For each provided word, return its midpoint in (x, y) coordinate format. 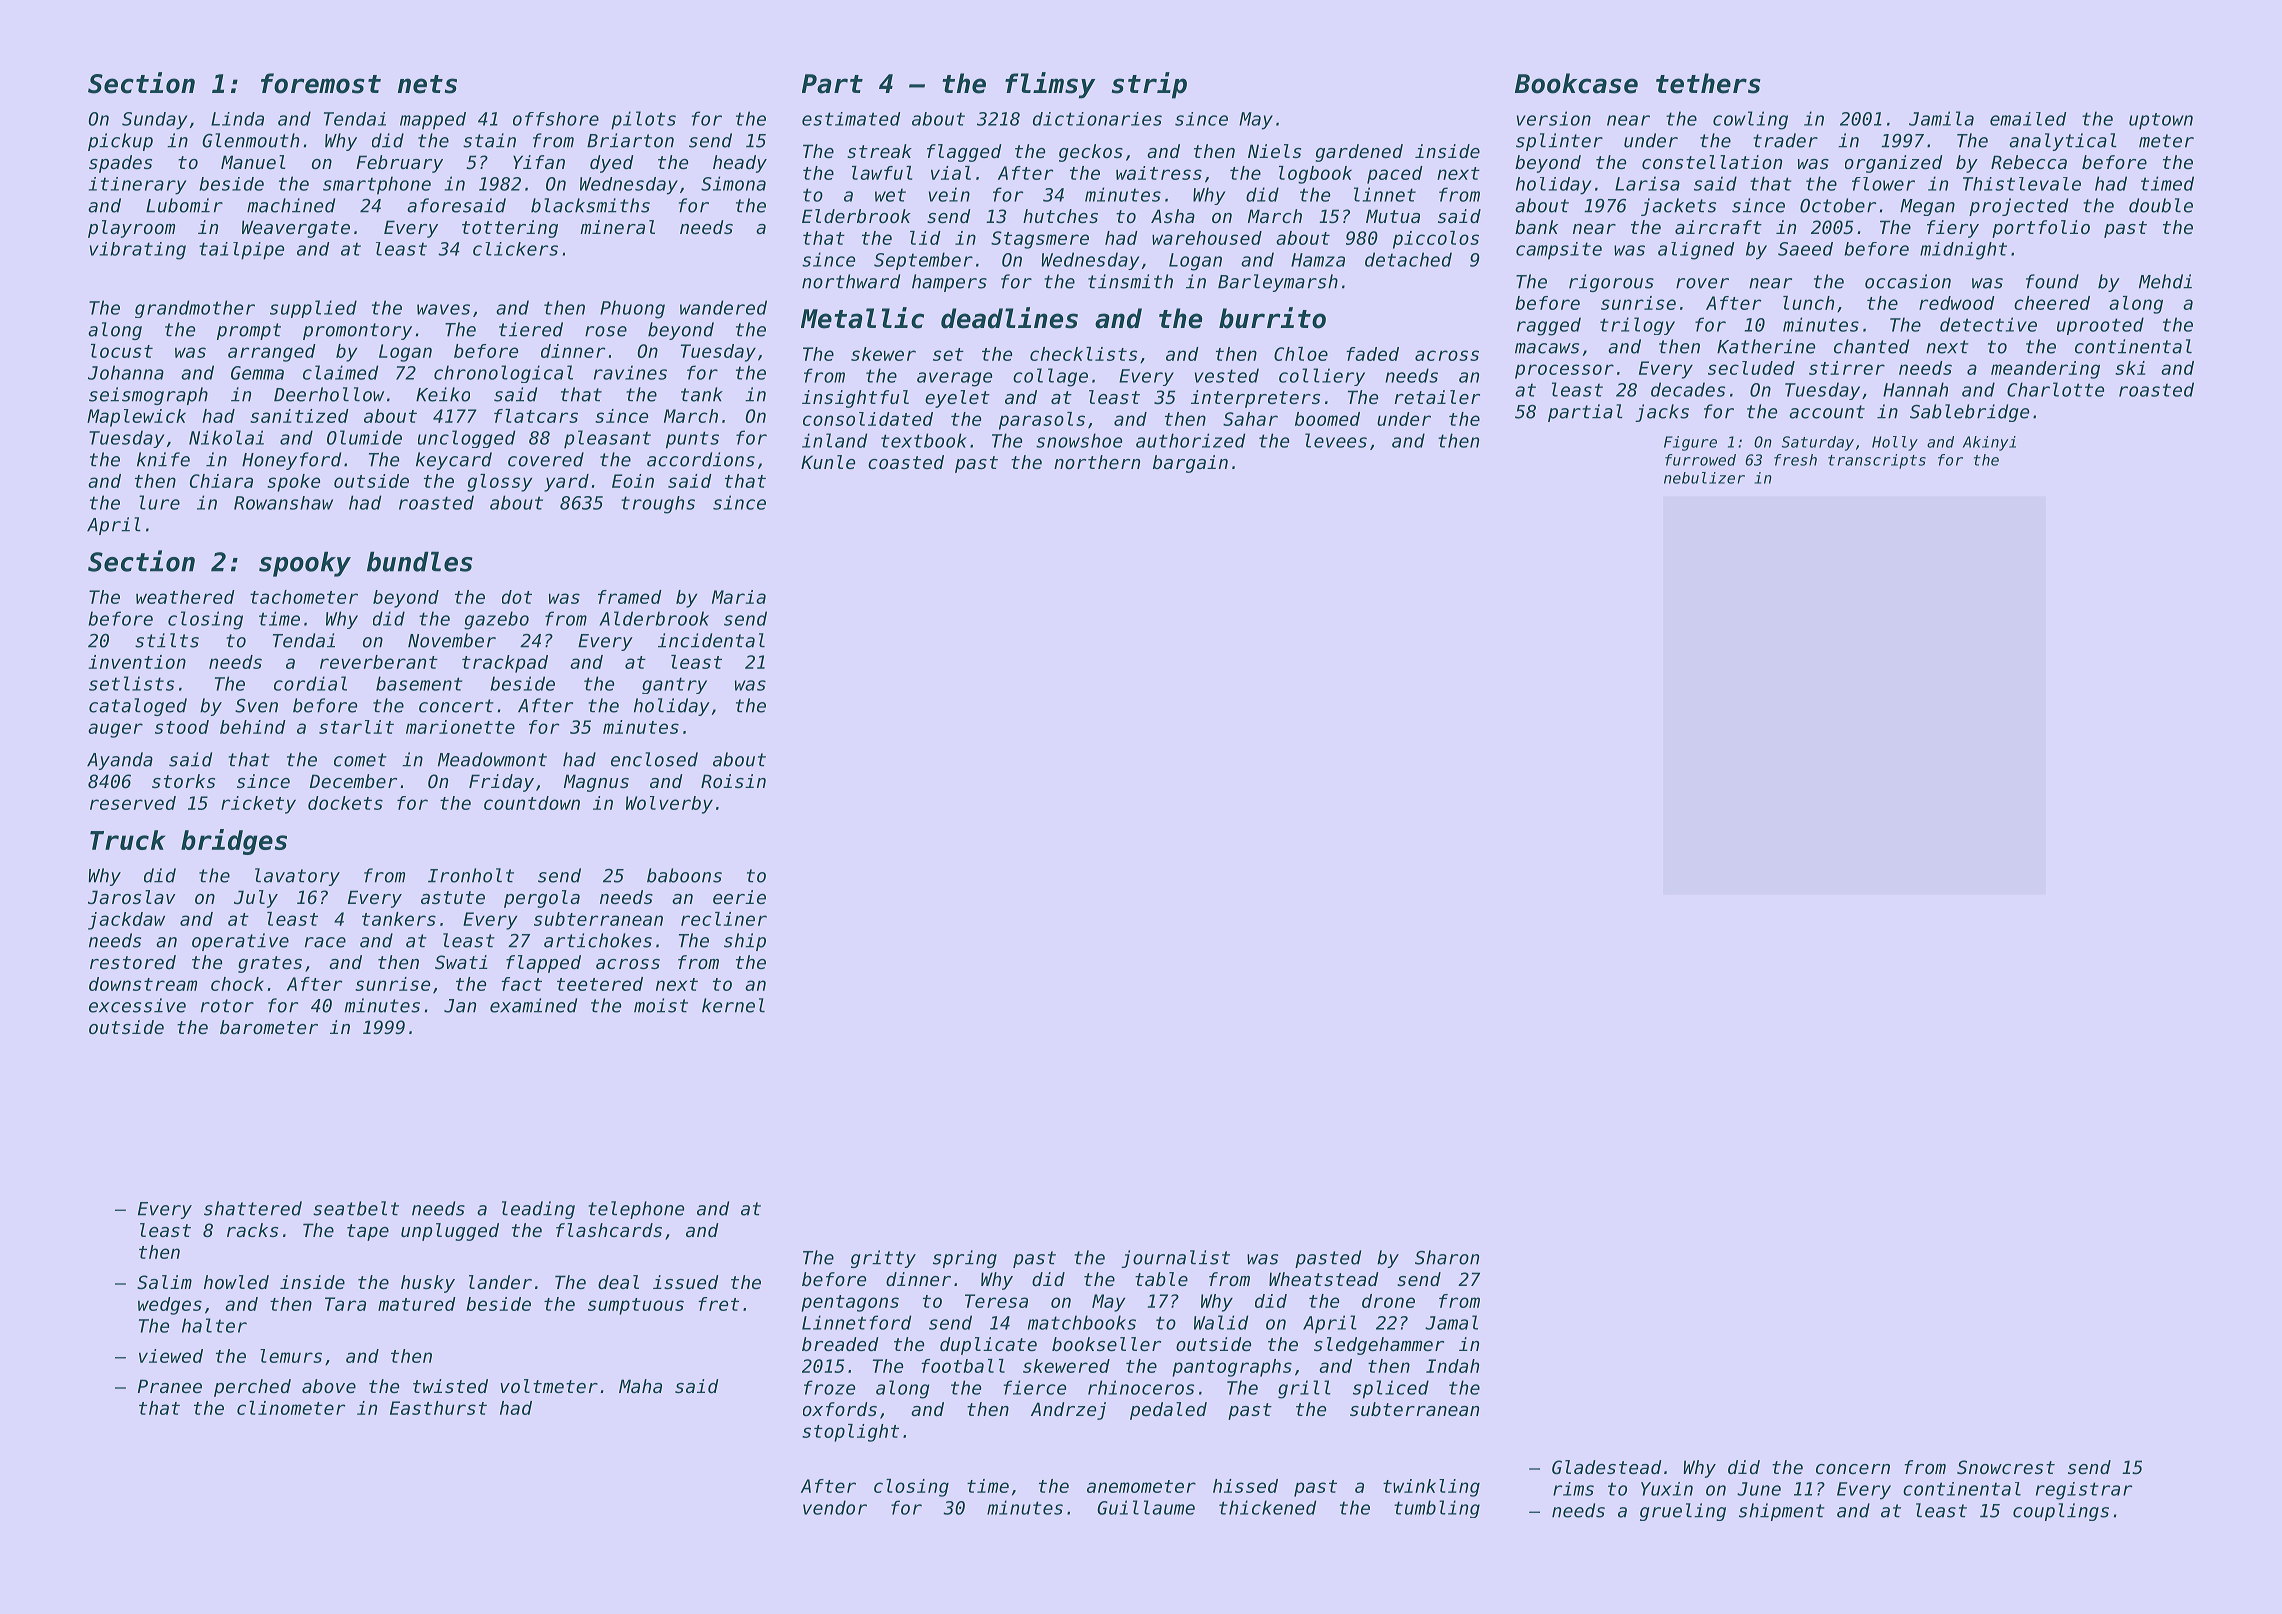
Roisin (733, 781)
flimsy (1050, 85)
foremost (321, 83)
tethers (1708, 83)
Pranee (170, 1386)
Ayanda (120, 761)
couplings (2061, 1512)
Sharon (1447, 1257)
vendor (835, 1507)
